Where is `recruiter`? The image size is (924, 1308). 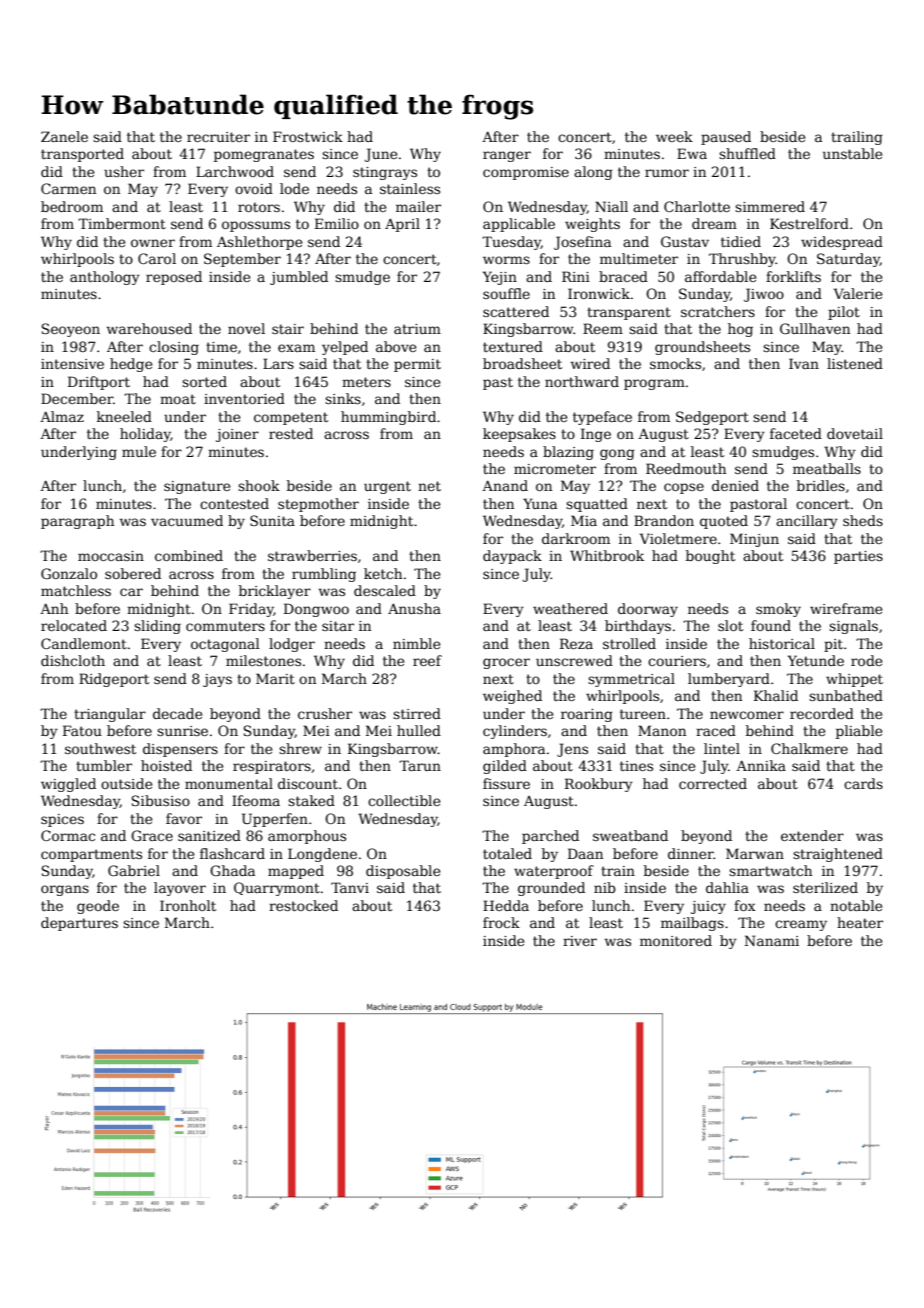
recruiter is located at coordinates (218, 137).
